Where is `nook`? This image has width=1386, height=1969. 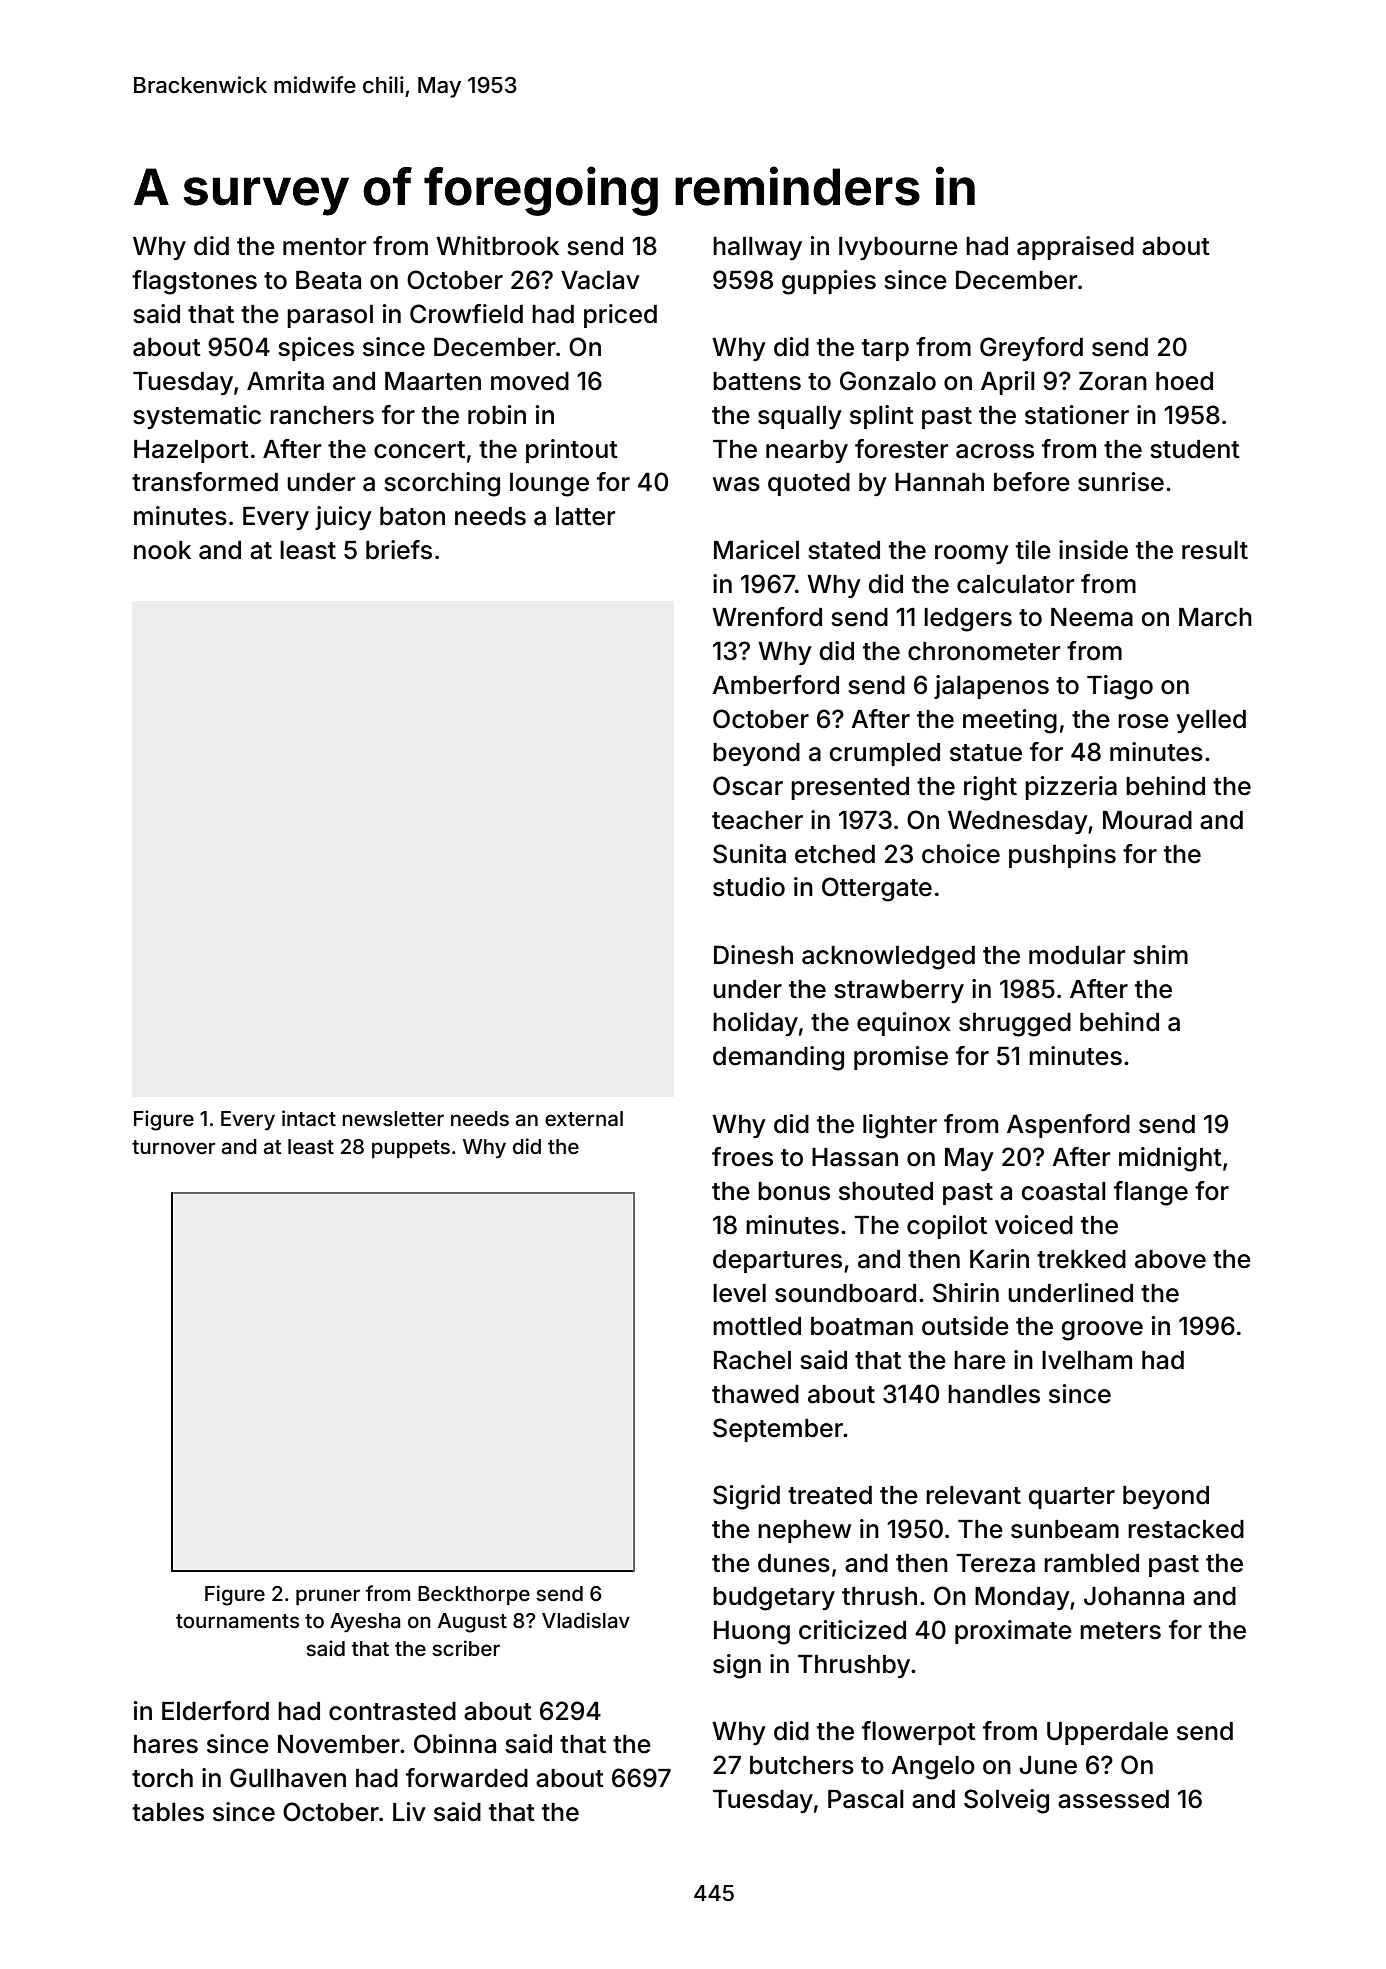
nook is located at coordinates (162, 550).
